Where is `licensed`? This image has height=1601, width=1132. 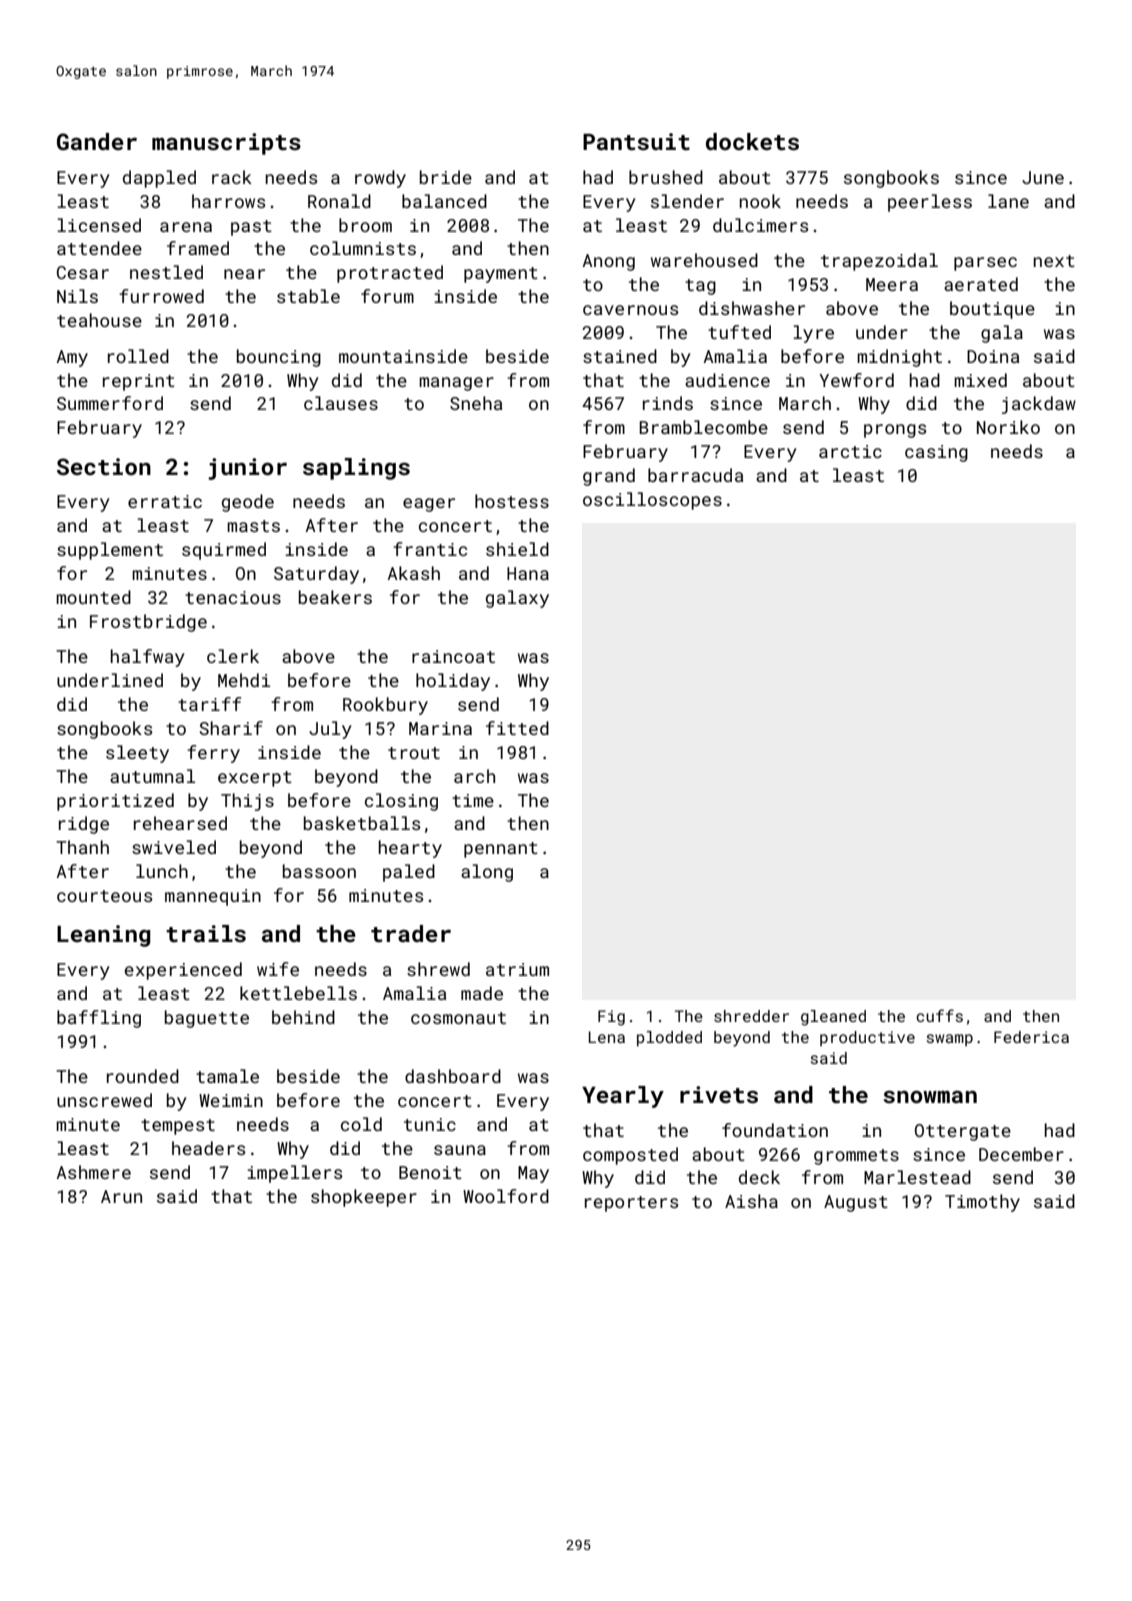
licensed is located at coordinates (99, 225).
